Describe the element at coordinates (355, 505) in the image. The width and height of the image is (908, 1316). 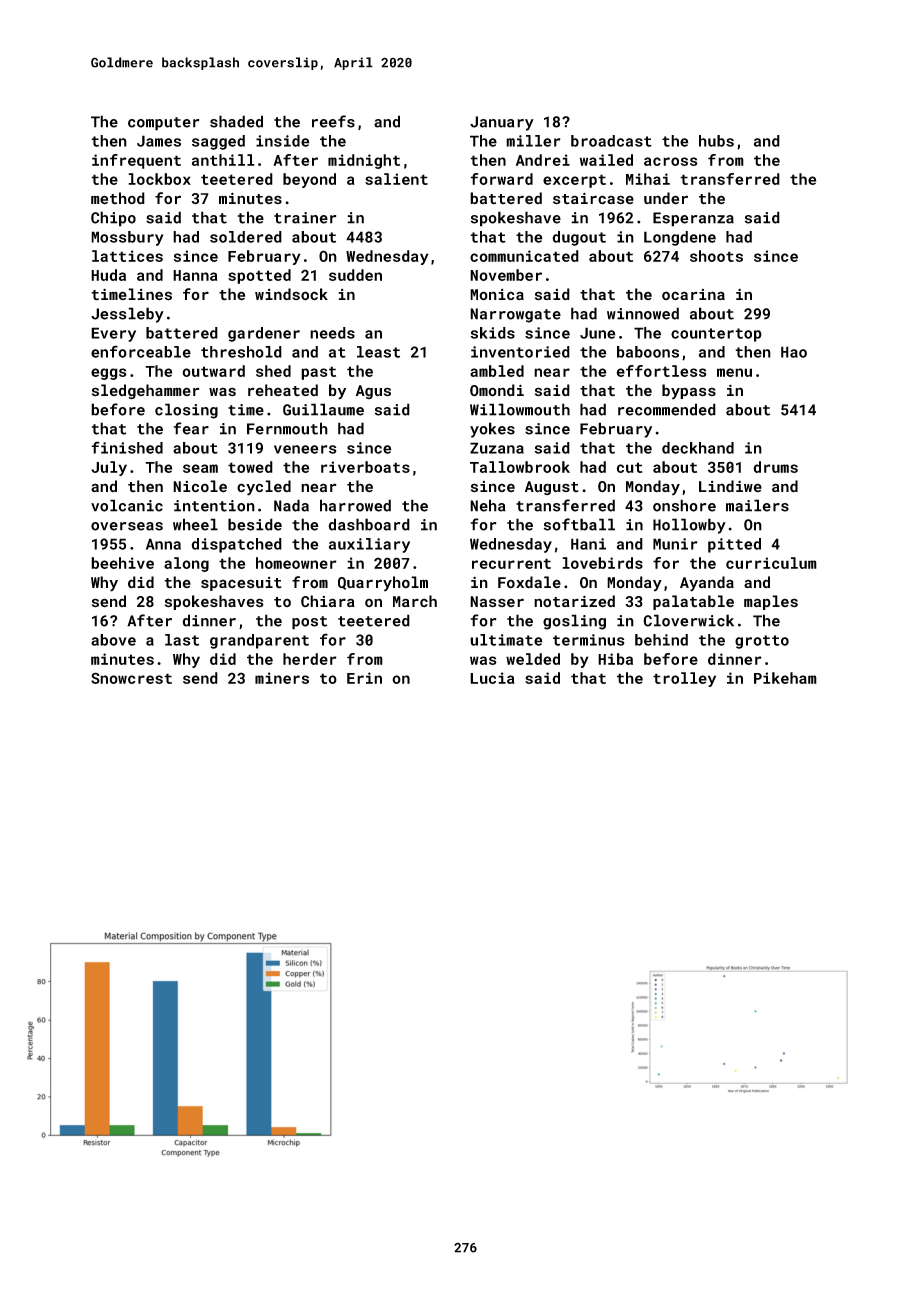
I see `harrowed` at that location.
